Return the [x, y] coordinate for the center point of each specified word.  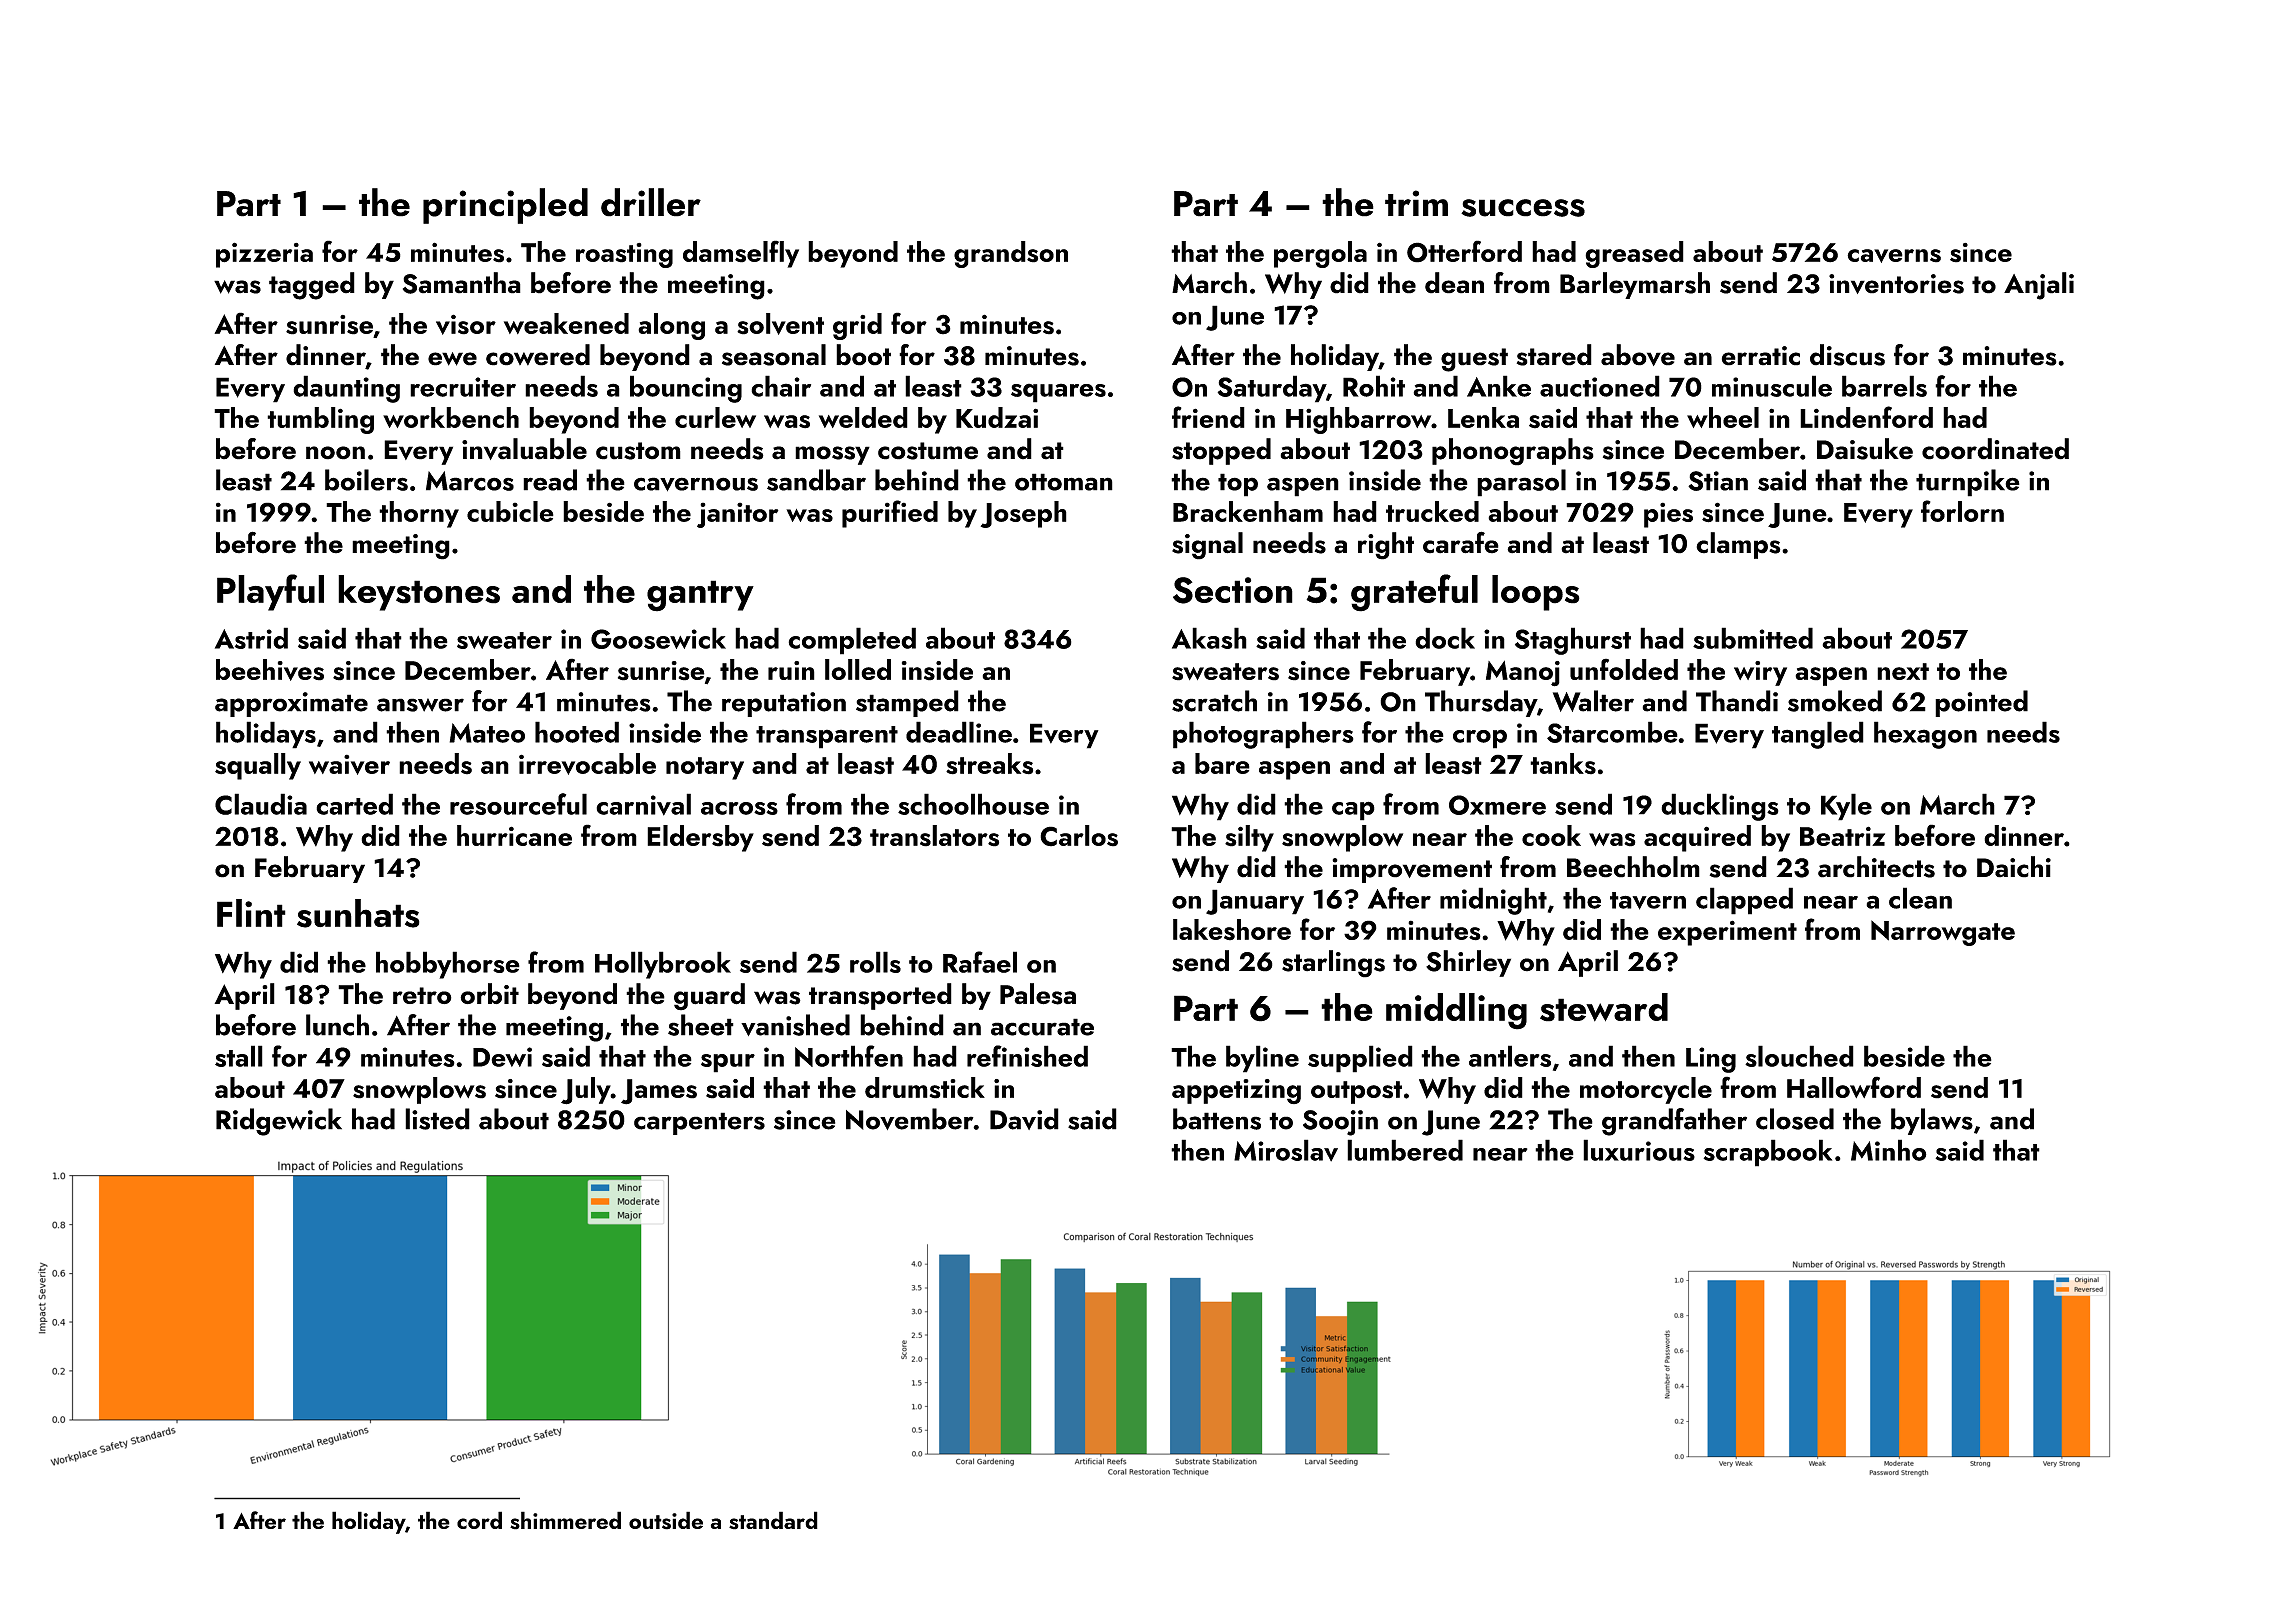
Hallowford [1854, 1087]
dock [1445, 638]
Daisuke [1865, 449]
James [659, 1092]
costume [928, 451]
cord [479, 1520]
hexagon [1925, 735]
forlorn [1962, 511]
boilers [366, 480]
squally [258, 766]
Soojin [1340, 1123]
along [671, 326]
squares [1058, 393]
